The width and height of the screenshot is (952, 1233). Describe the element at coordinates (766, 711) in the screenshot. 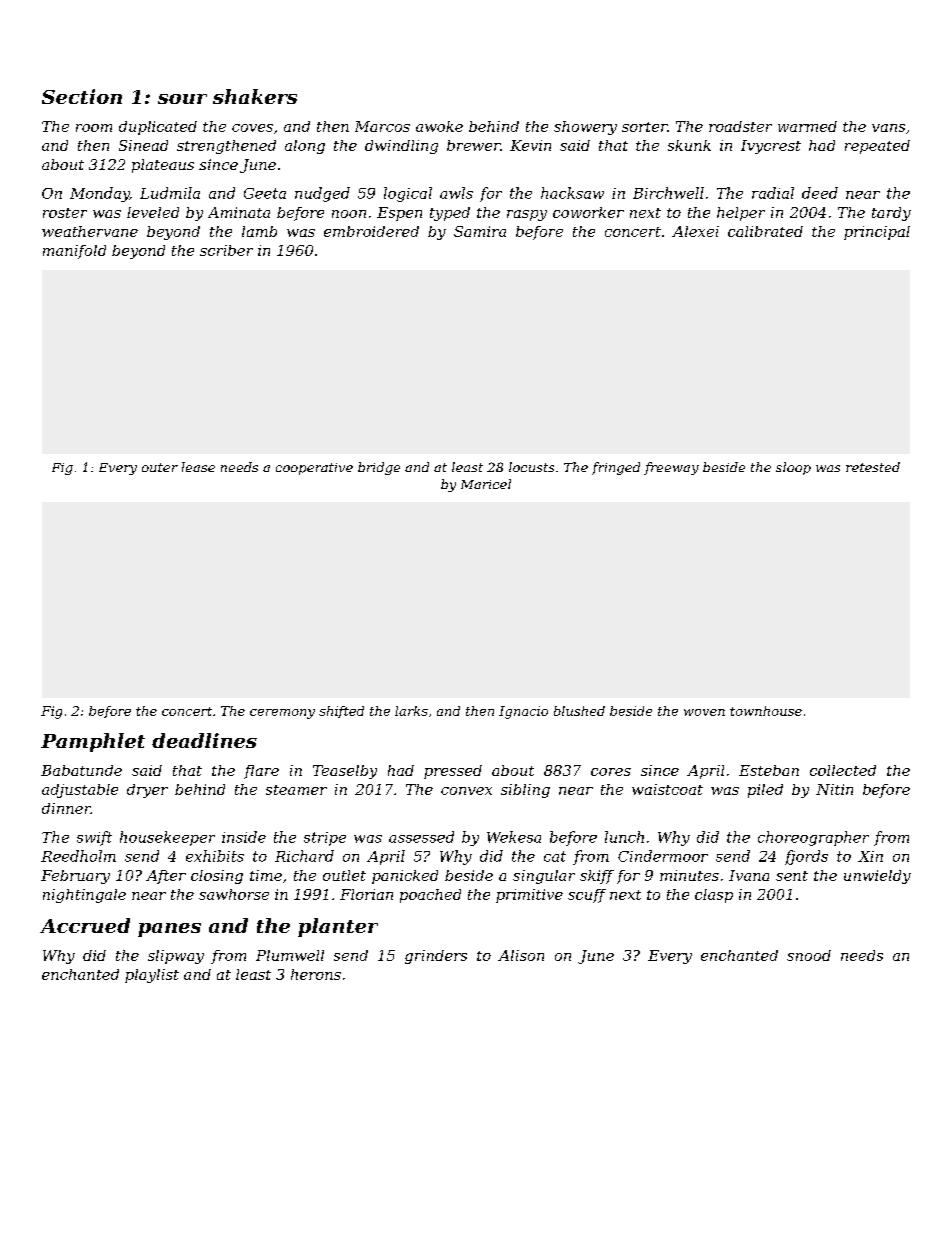

I see `townhouse` at that location.
